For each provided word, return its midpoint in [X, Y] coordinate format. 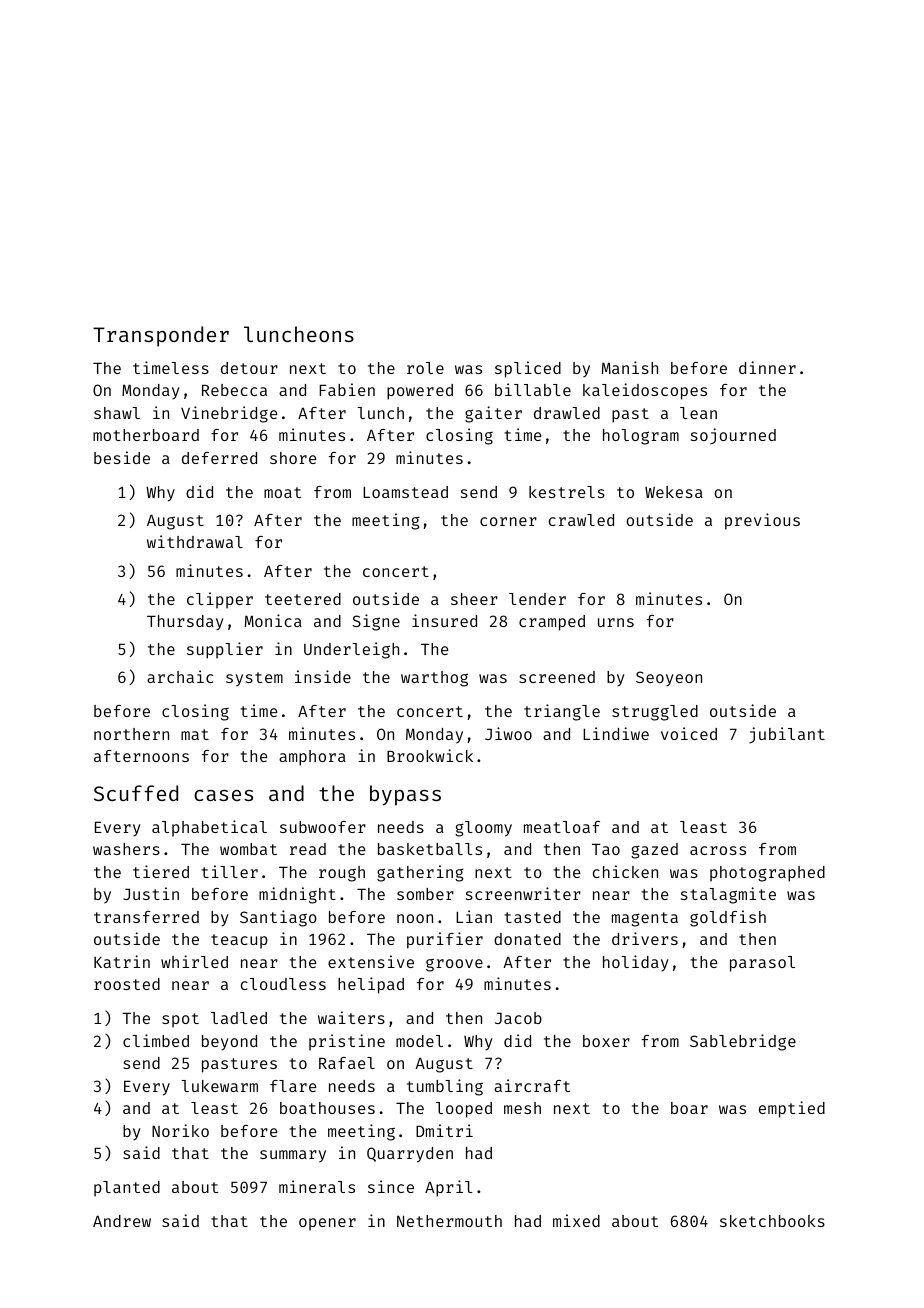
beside [122, 457]
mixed [576, 1220]
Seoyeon [669, 679]
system [254, 679]
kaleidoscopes [645, 391]
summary [293, 1156]
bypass [405, 795]
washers [126, 849]
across [718, 850]
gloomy [483, 829]
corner [508, 521]
